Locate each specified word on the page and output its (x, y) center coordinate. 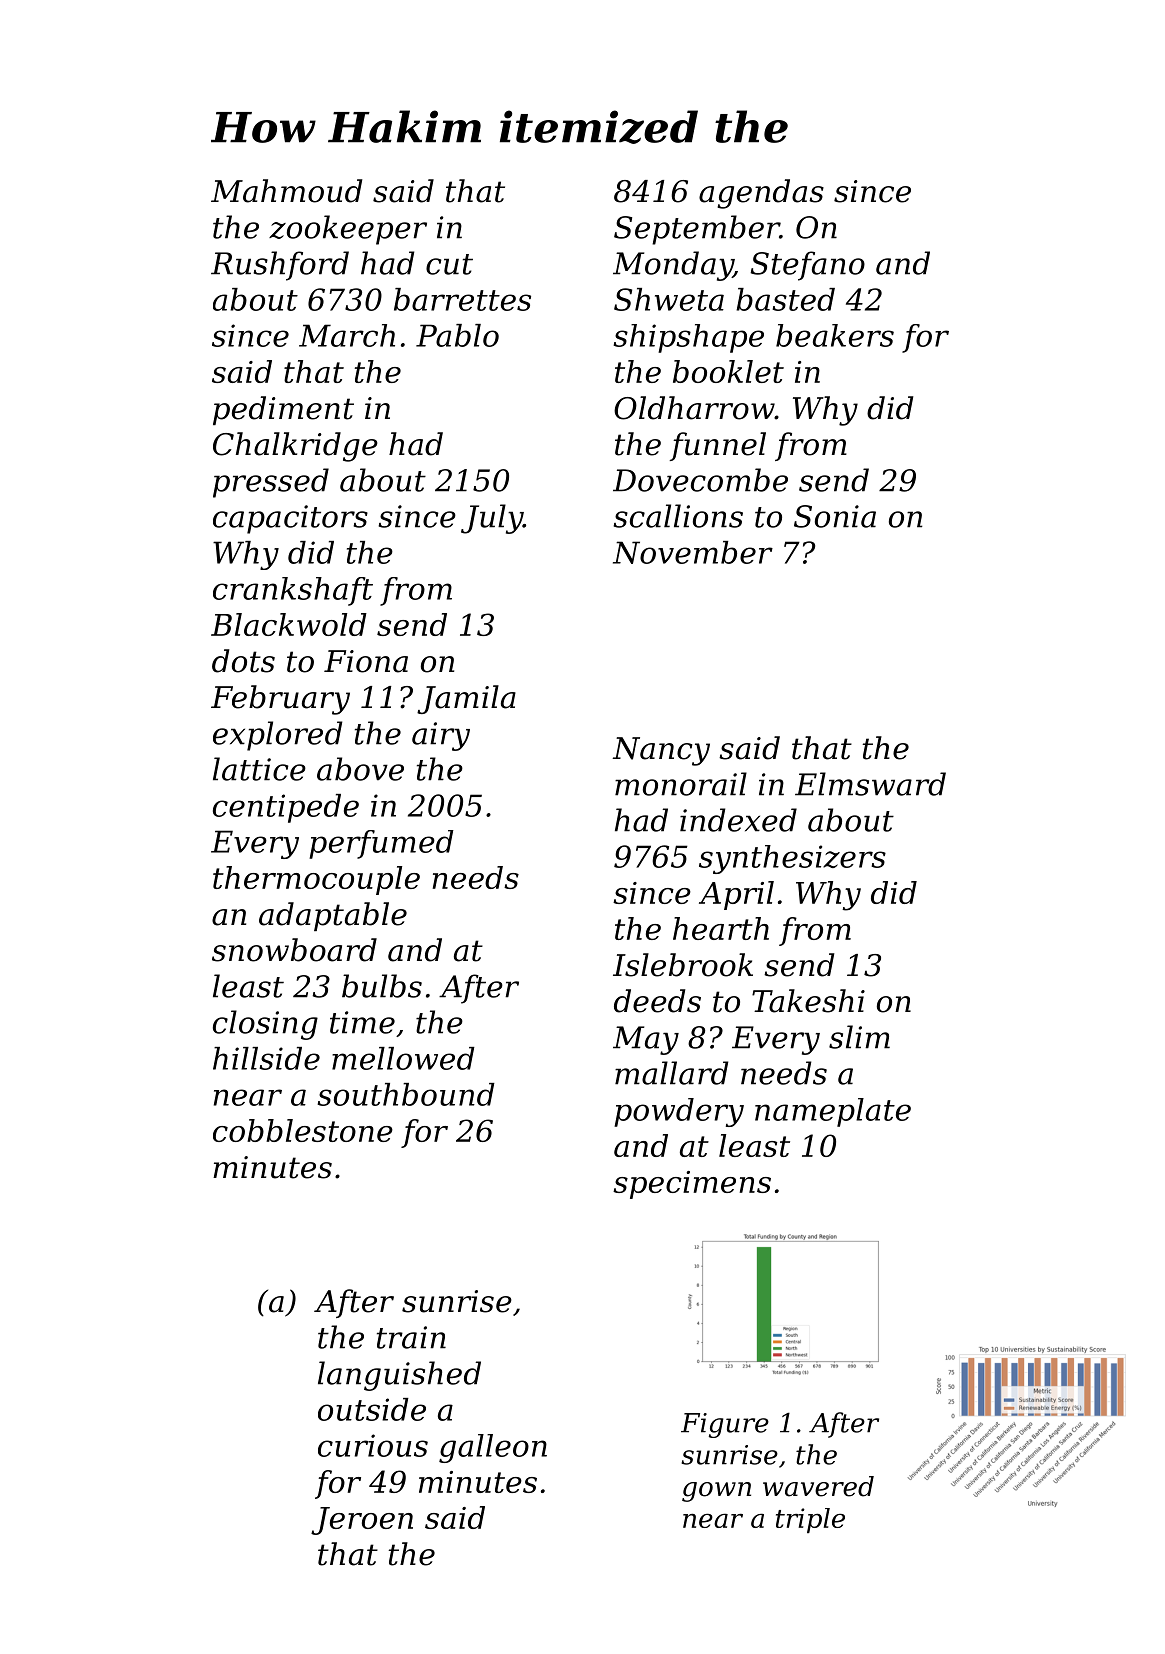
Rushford (280, 266)
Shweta (669, 299)
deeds (657, 1001)
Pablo (457, 335)
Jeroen (362, 1521)
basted (785, 299)
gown (716, 1492)
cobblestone (303, 1130)
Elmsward (870, 784)
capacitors (290, 519)
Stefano (807, 266)
